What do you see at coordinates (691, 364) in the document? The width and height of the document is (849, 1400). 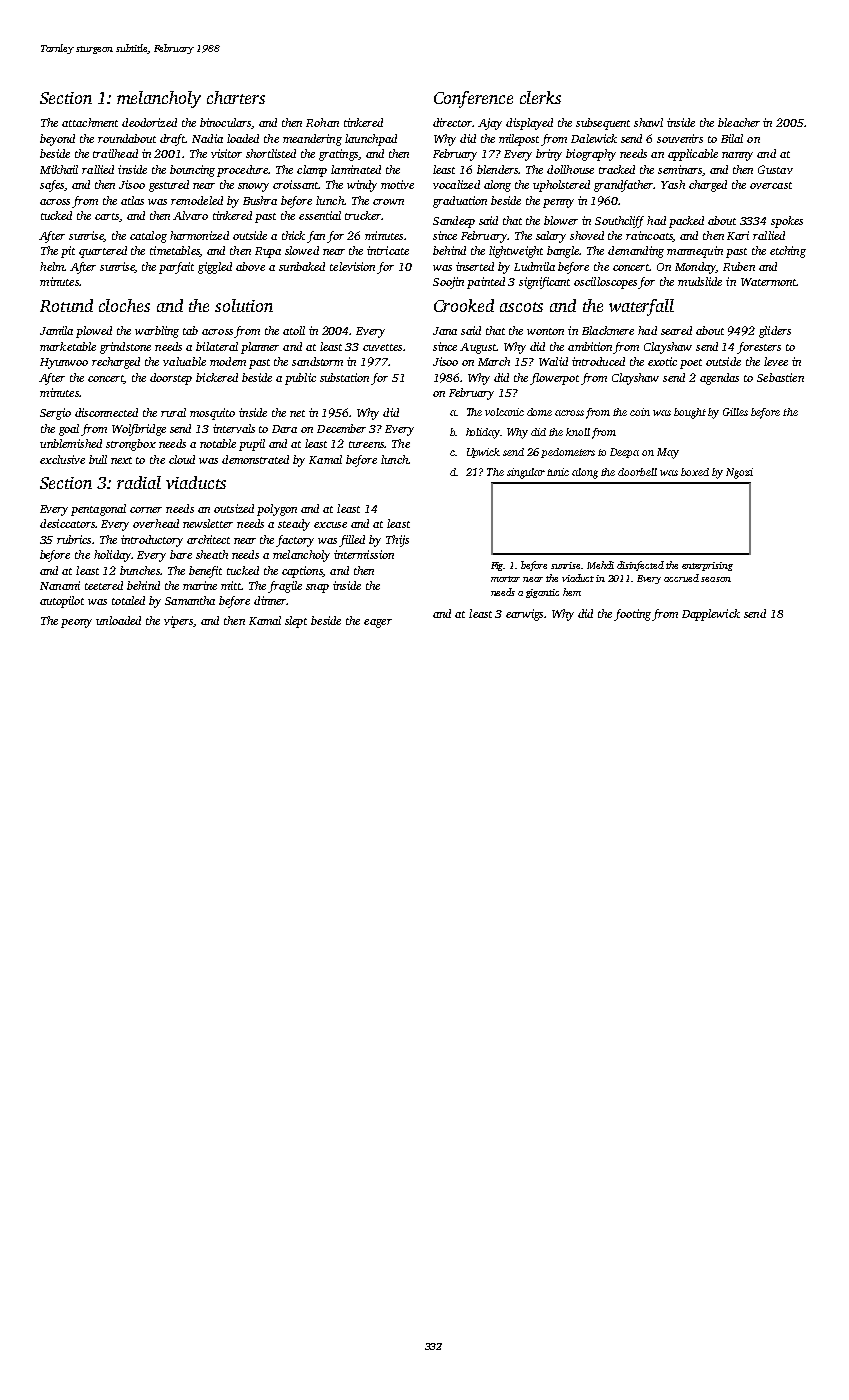 I see `poet` at bounding box center [691, 364].
